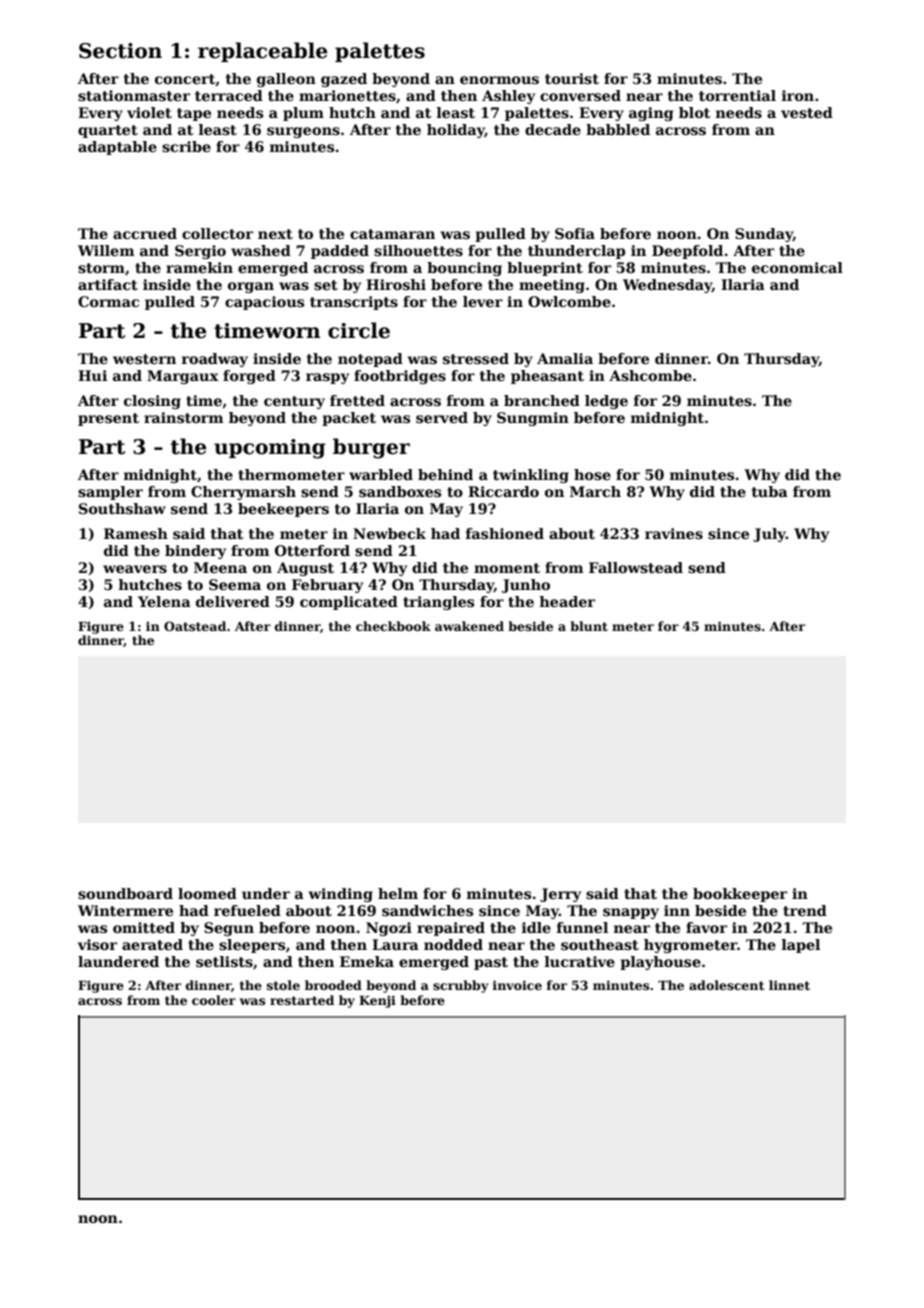  What do you see at coordinates (214, 1000) in the screenshot?
I see `cooler` at bounding box center [214, 1000].
